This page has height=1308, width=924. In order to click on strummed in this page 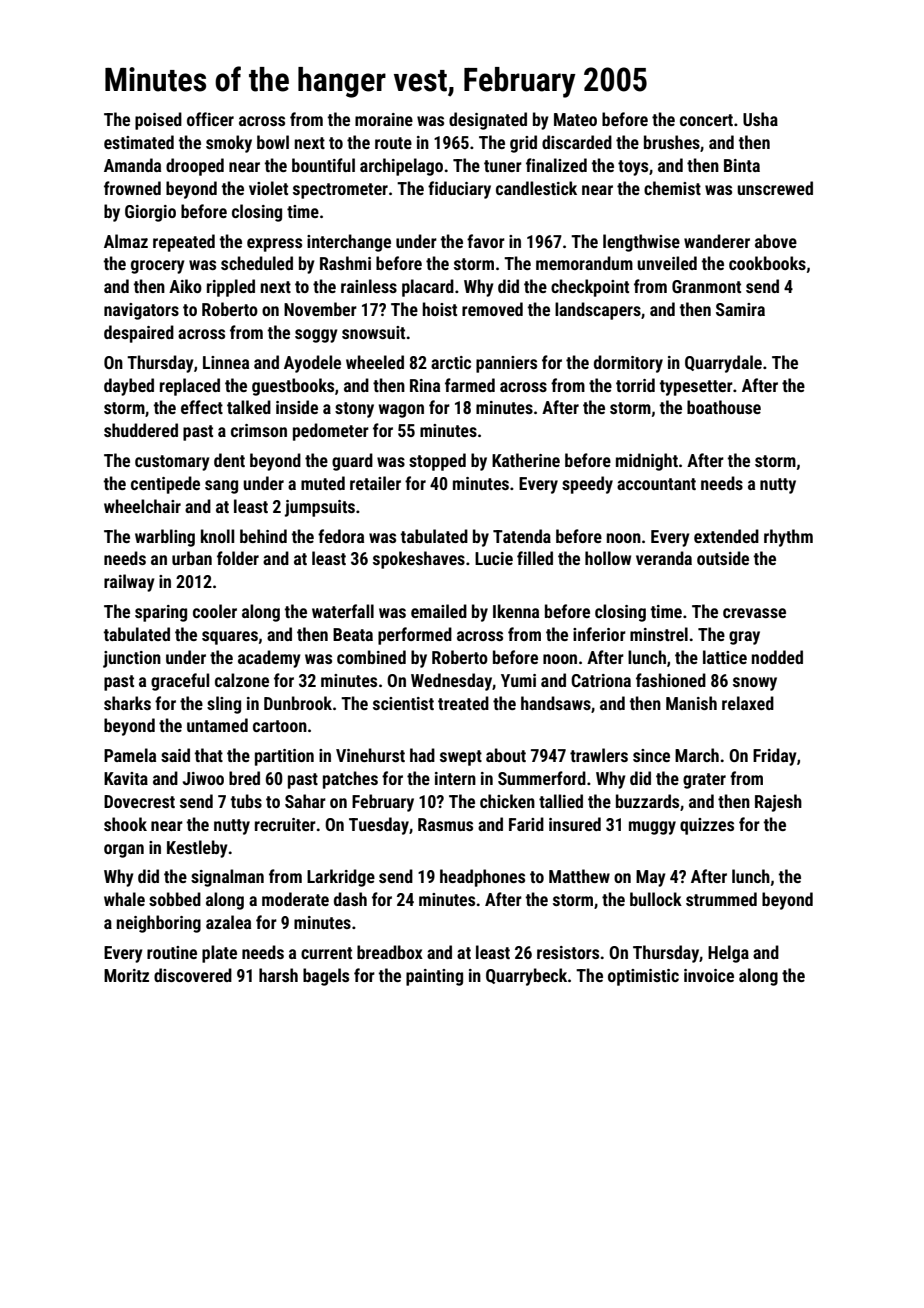, I will do `click(721, 899)`.
